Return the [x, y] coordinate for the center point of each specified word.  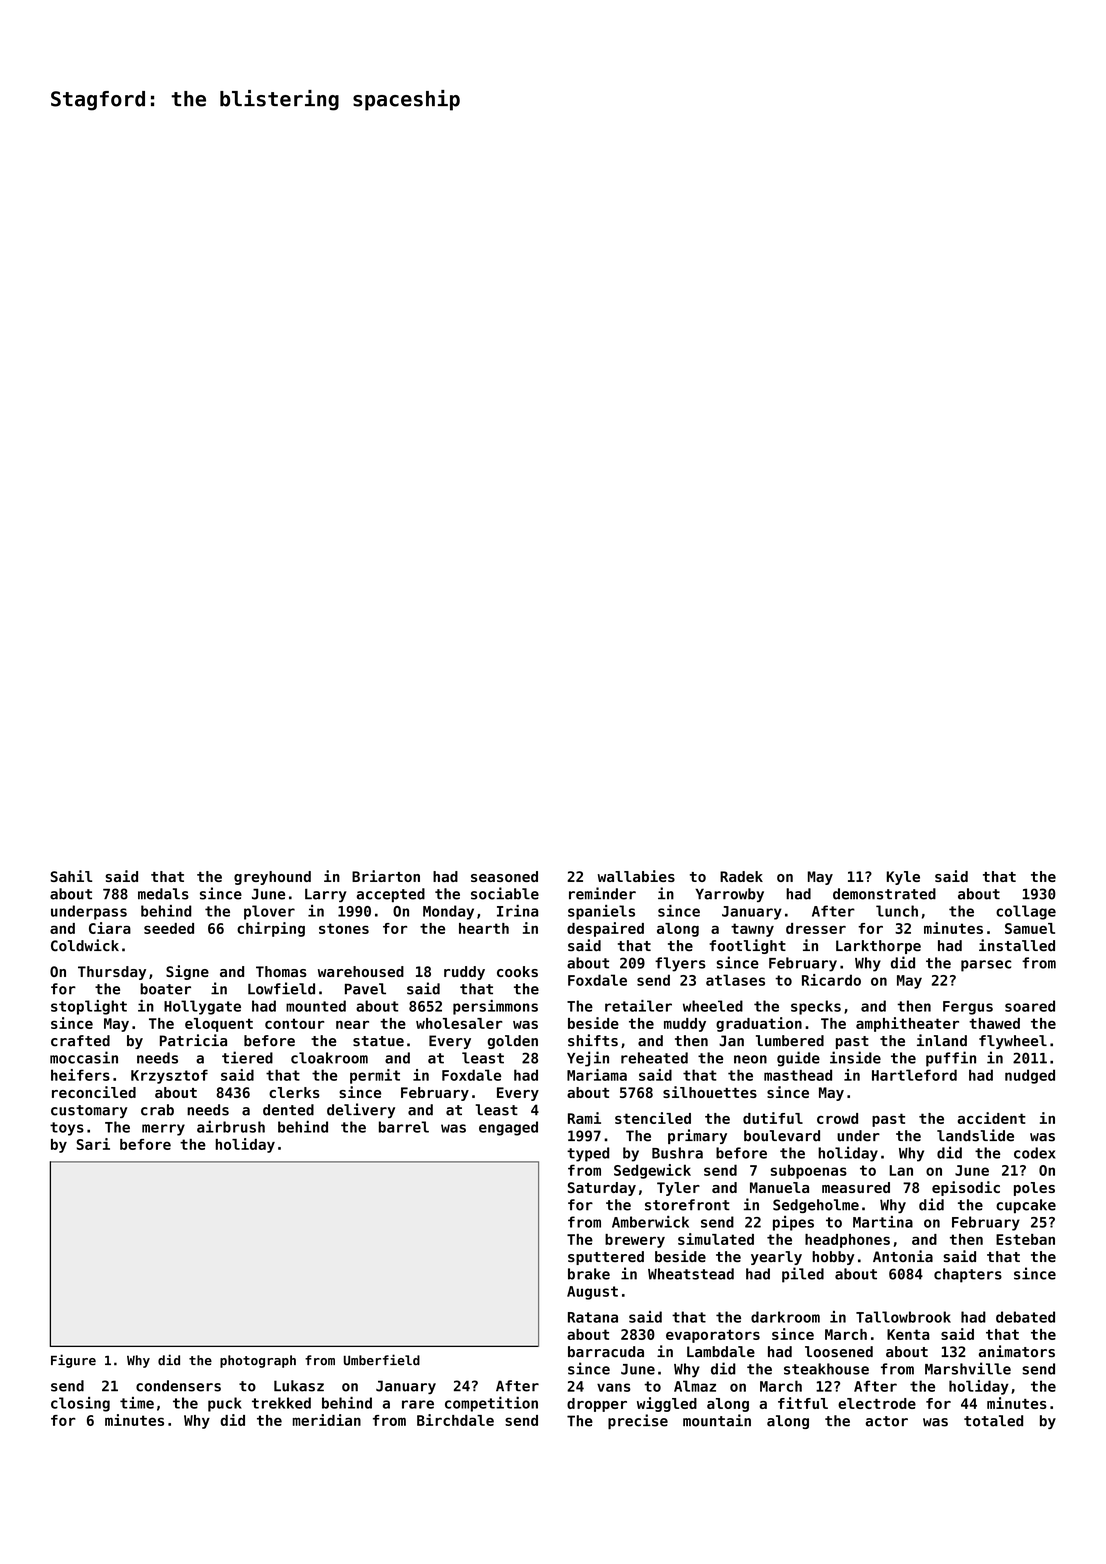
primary [697, 1136]
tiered [247, 1057]
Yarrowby [729, 895]
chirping [271, 929]
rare [418, 1404]
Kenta [908, 1334]
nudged [1030, 1076]
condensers [178, 1386]
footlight [747, 946]
